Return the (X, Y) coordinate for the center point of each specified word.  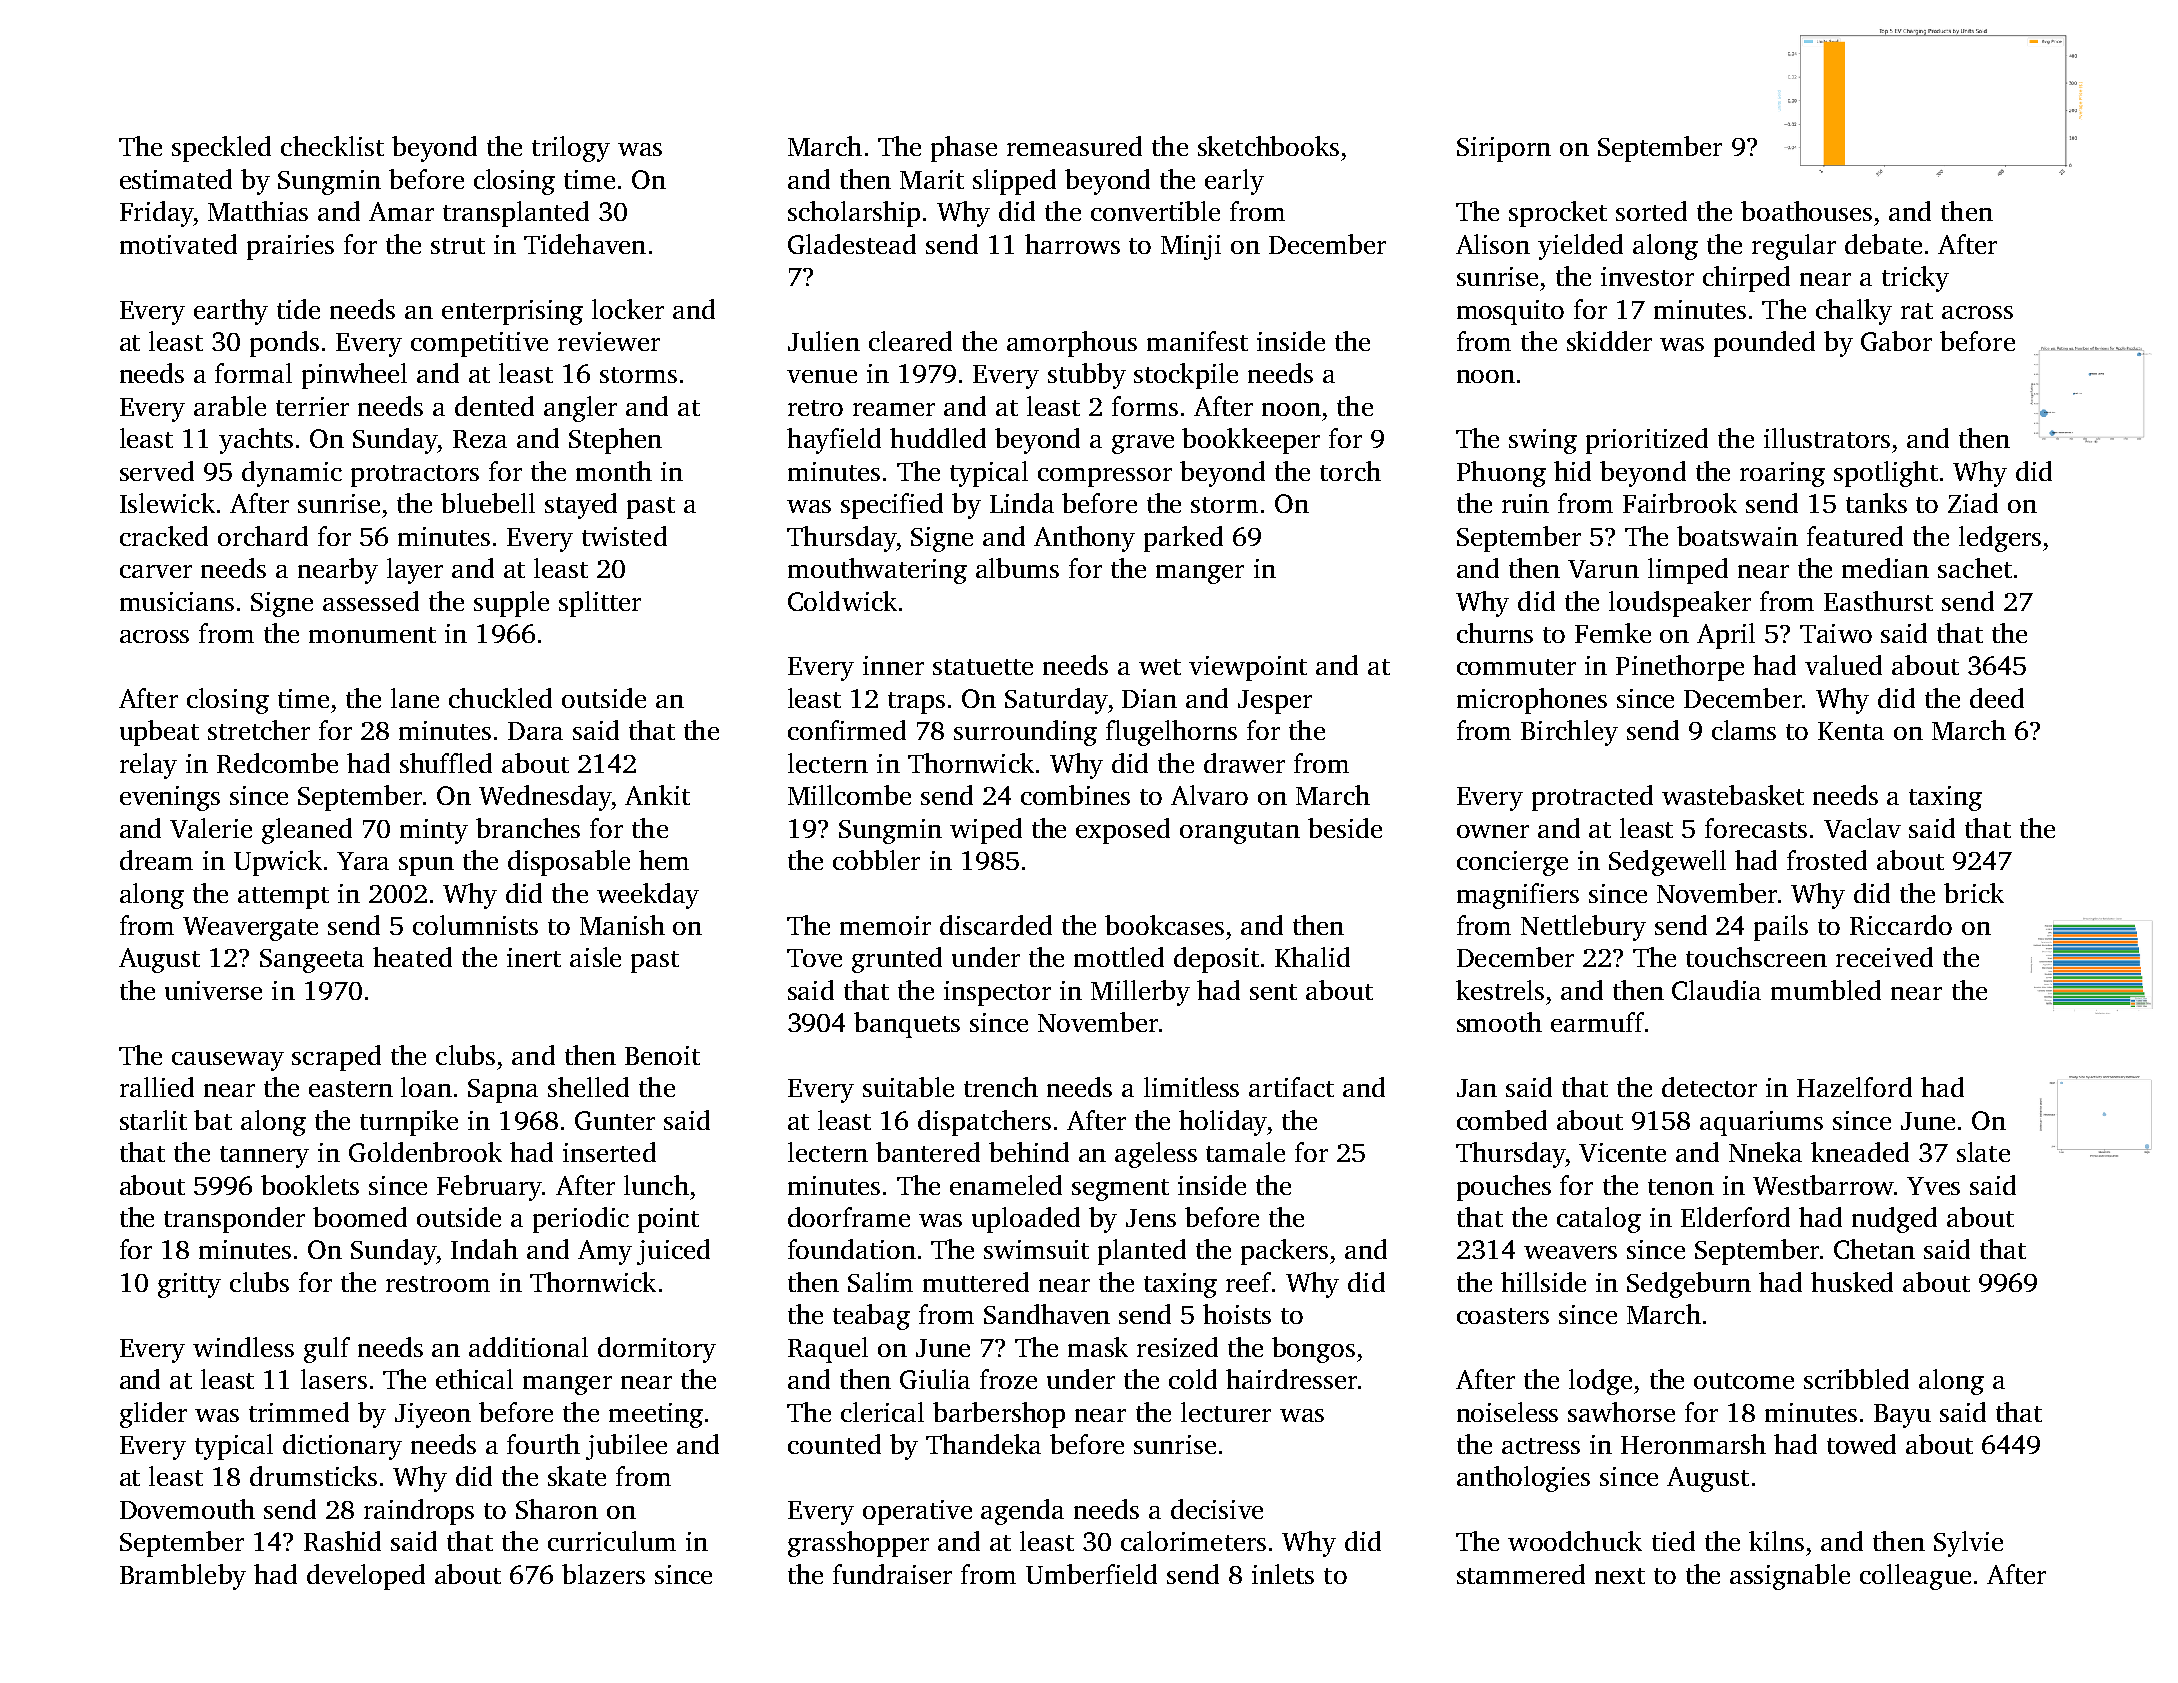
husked (1852, 1282)
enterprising (512, 312)
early (1234, 182)
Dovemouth (187, 1509)
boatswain (1737, 536)
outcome (1744, 1381)
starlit (153, 1120)
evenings (170, 798)
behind (1029, 1152)
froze (1008, 1379)
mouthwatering (877, 571)
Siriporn (1504, 149)
